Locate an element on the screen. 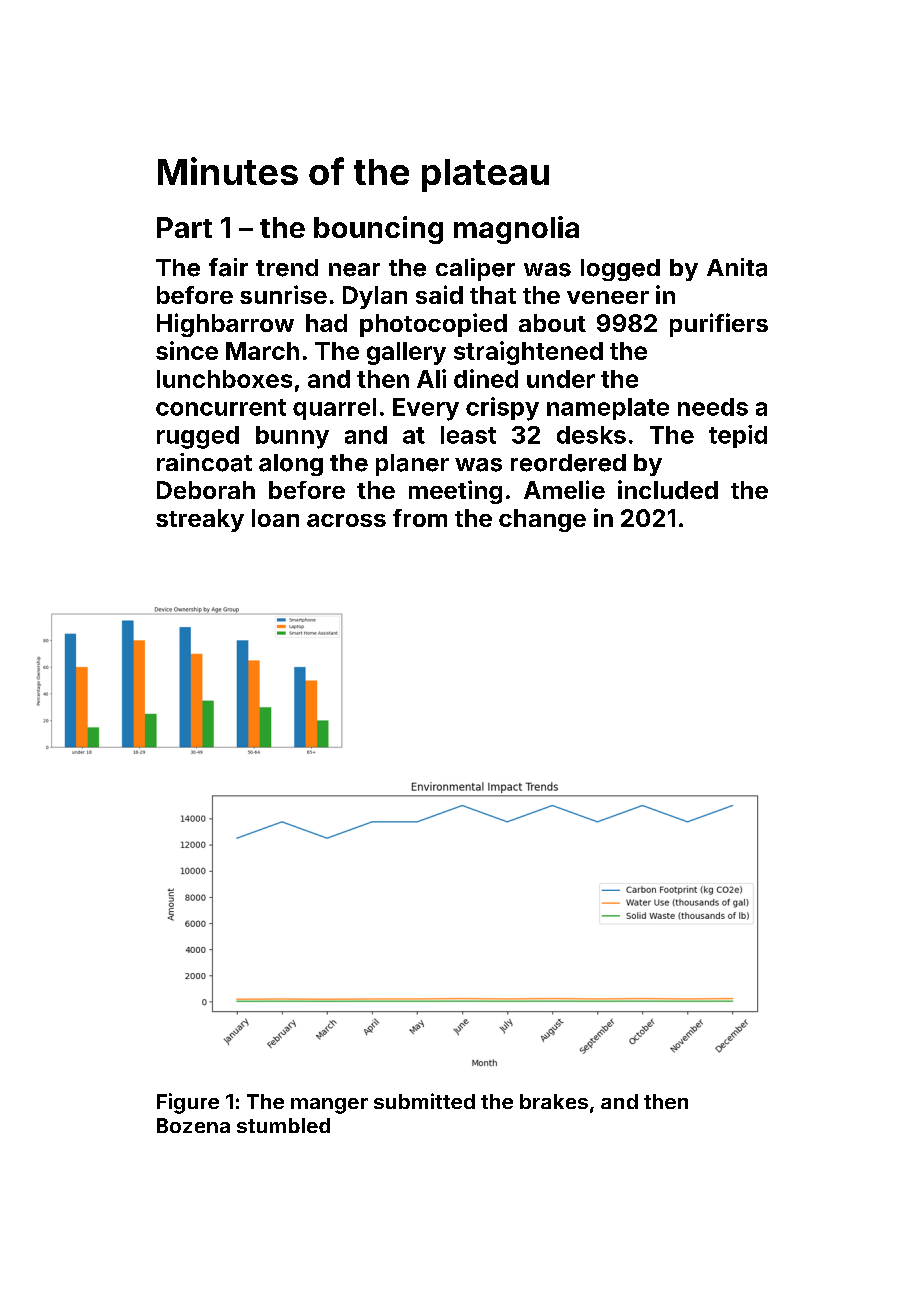 The width and height of the screenshot is (924, 1311). Bozena is located at coordinates (193, 1125).
